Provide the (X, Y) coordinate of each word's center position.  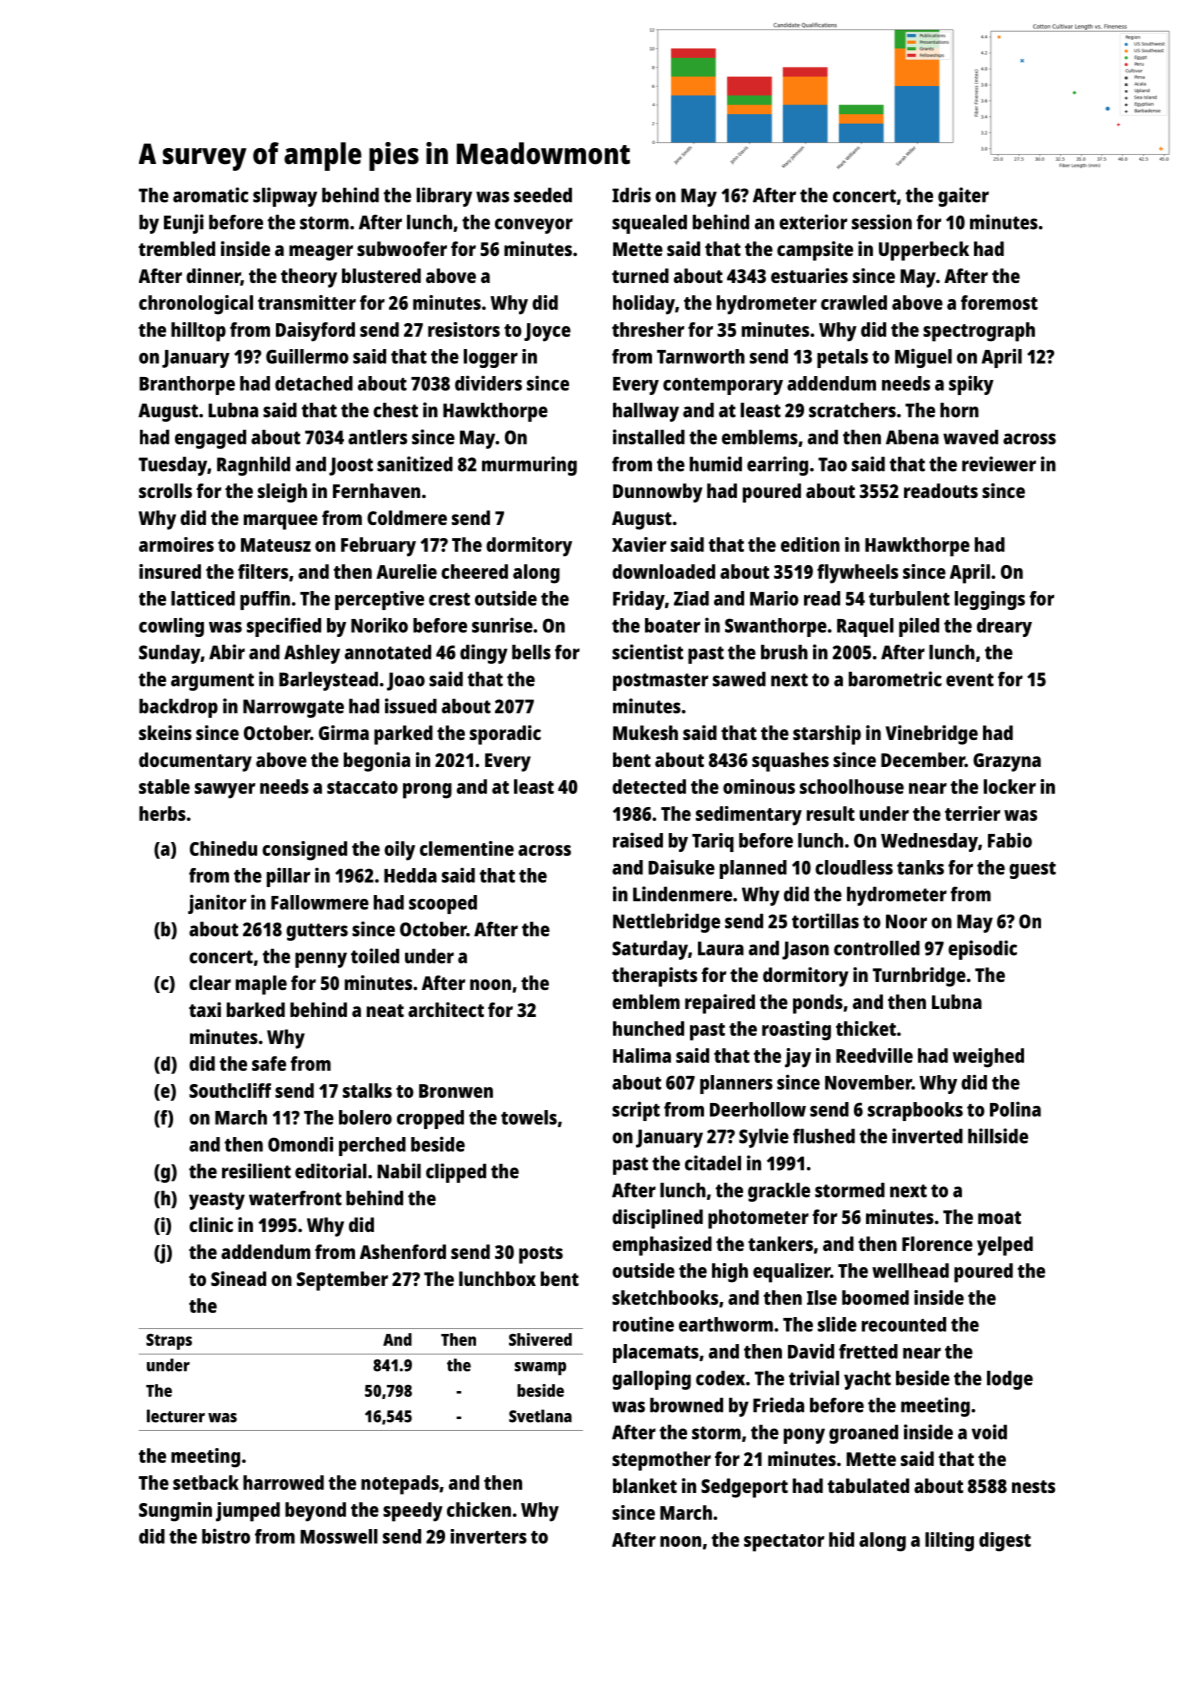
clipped (456, 1173)
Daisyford (315, 332)
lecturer (176, 1416)
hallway (646, 412)
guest (1032, 870)
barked (256, 1009)
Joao (406, 681)
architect (446, 1009)
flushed (824, 1136)
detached (314, 383)
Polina (1015, 1109)
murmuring (529, 466)
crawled (854, 302)
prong (427, 791)
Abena (912, 437)
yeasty (217, 1201)
